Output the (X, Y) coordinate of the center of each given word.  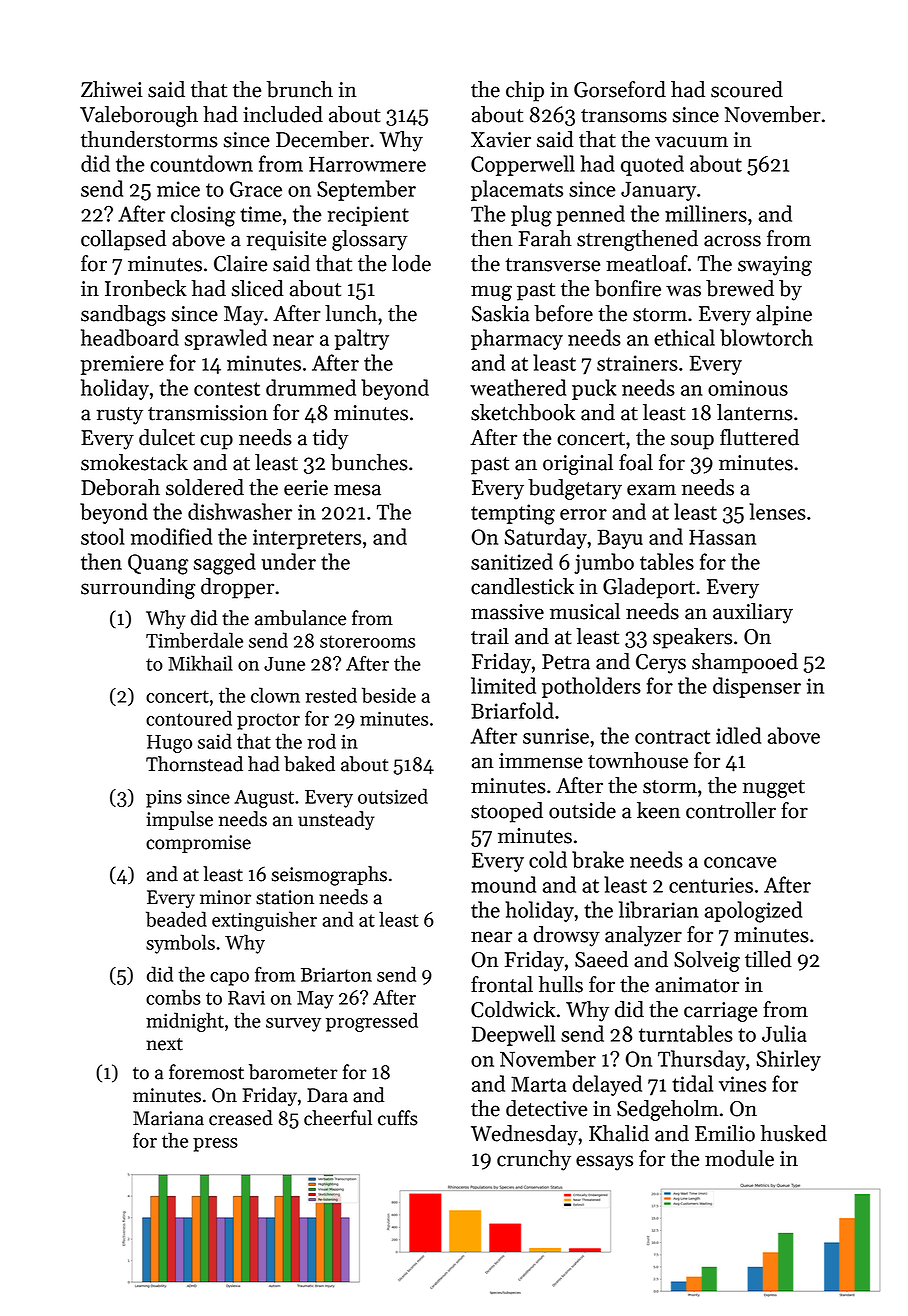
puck (594, 389)
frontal (502, 984)
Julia (784, 1033)
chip (525, 91)
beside (389, 695)
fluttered (759, 437)
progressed (372, 1022)
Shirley (789, 1060)
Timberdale (194, 640)
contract (672, 737)
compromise (198, 844)
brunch (300, 89)
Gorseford (620, 89)
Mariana (168, 1118)
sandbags (123, 315)
